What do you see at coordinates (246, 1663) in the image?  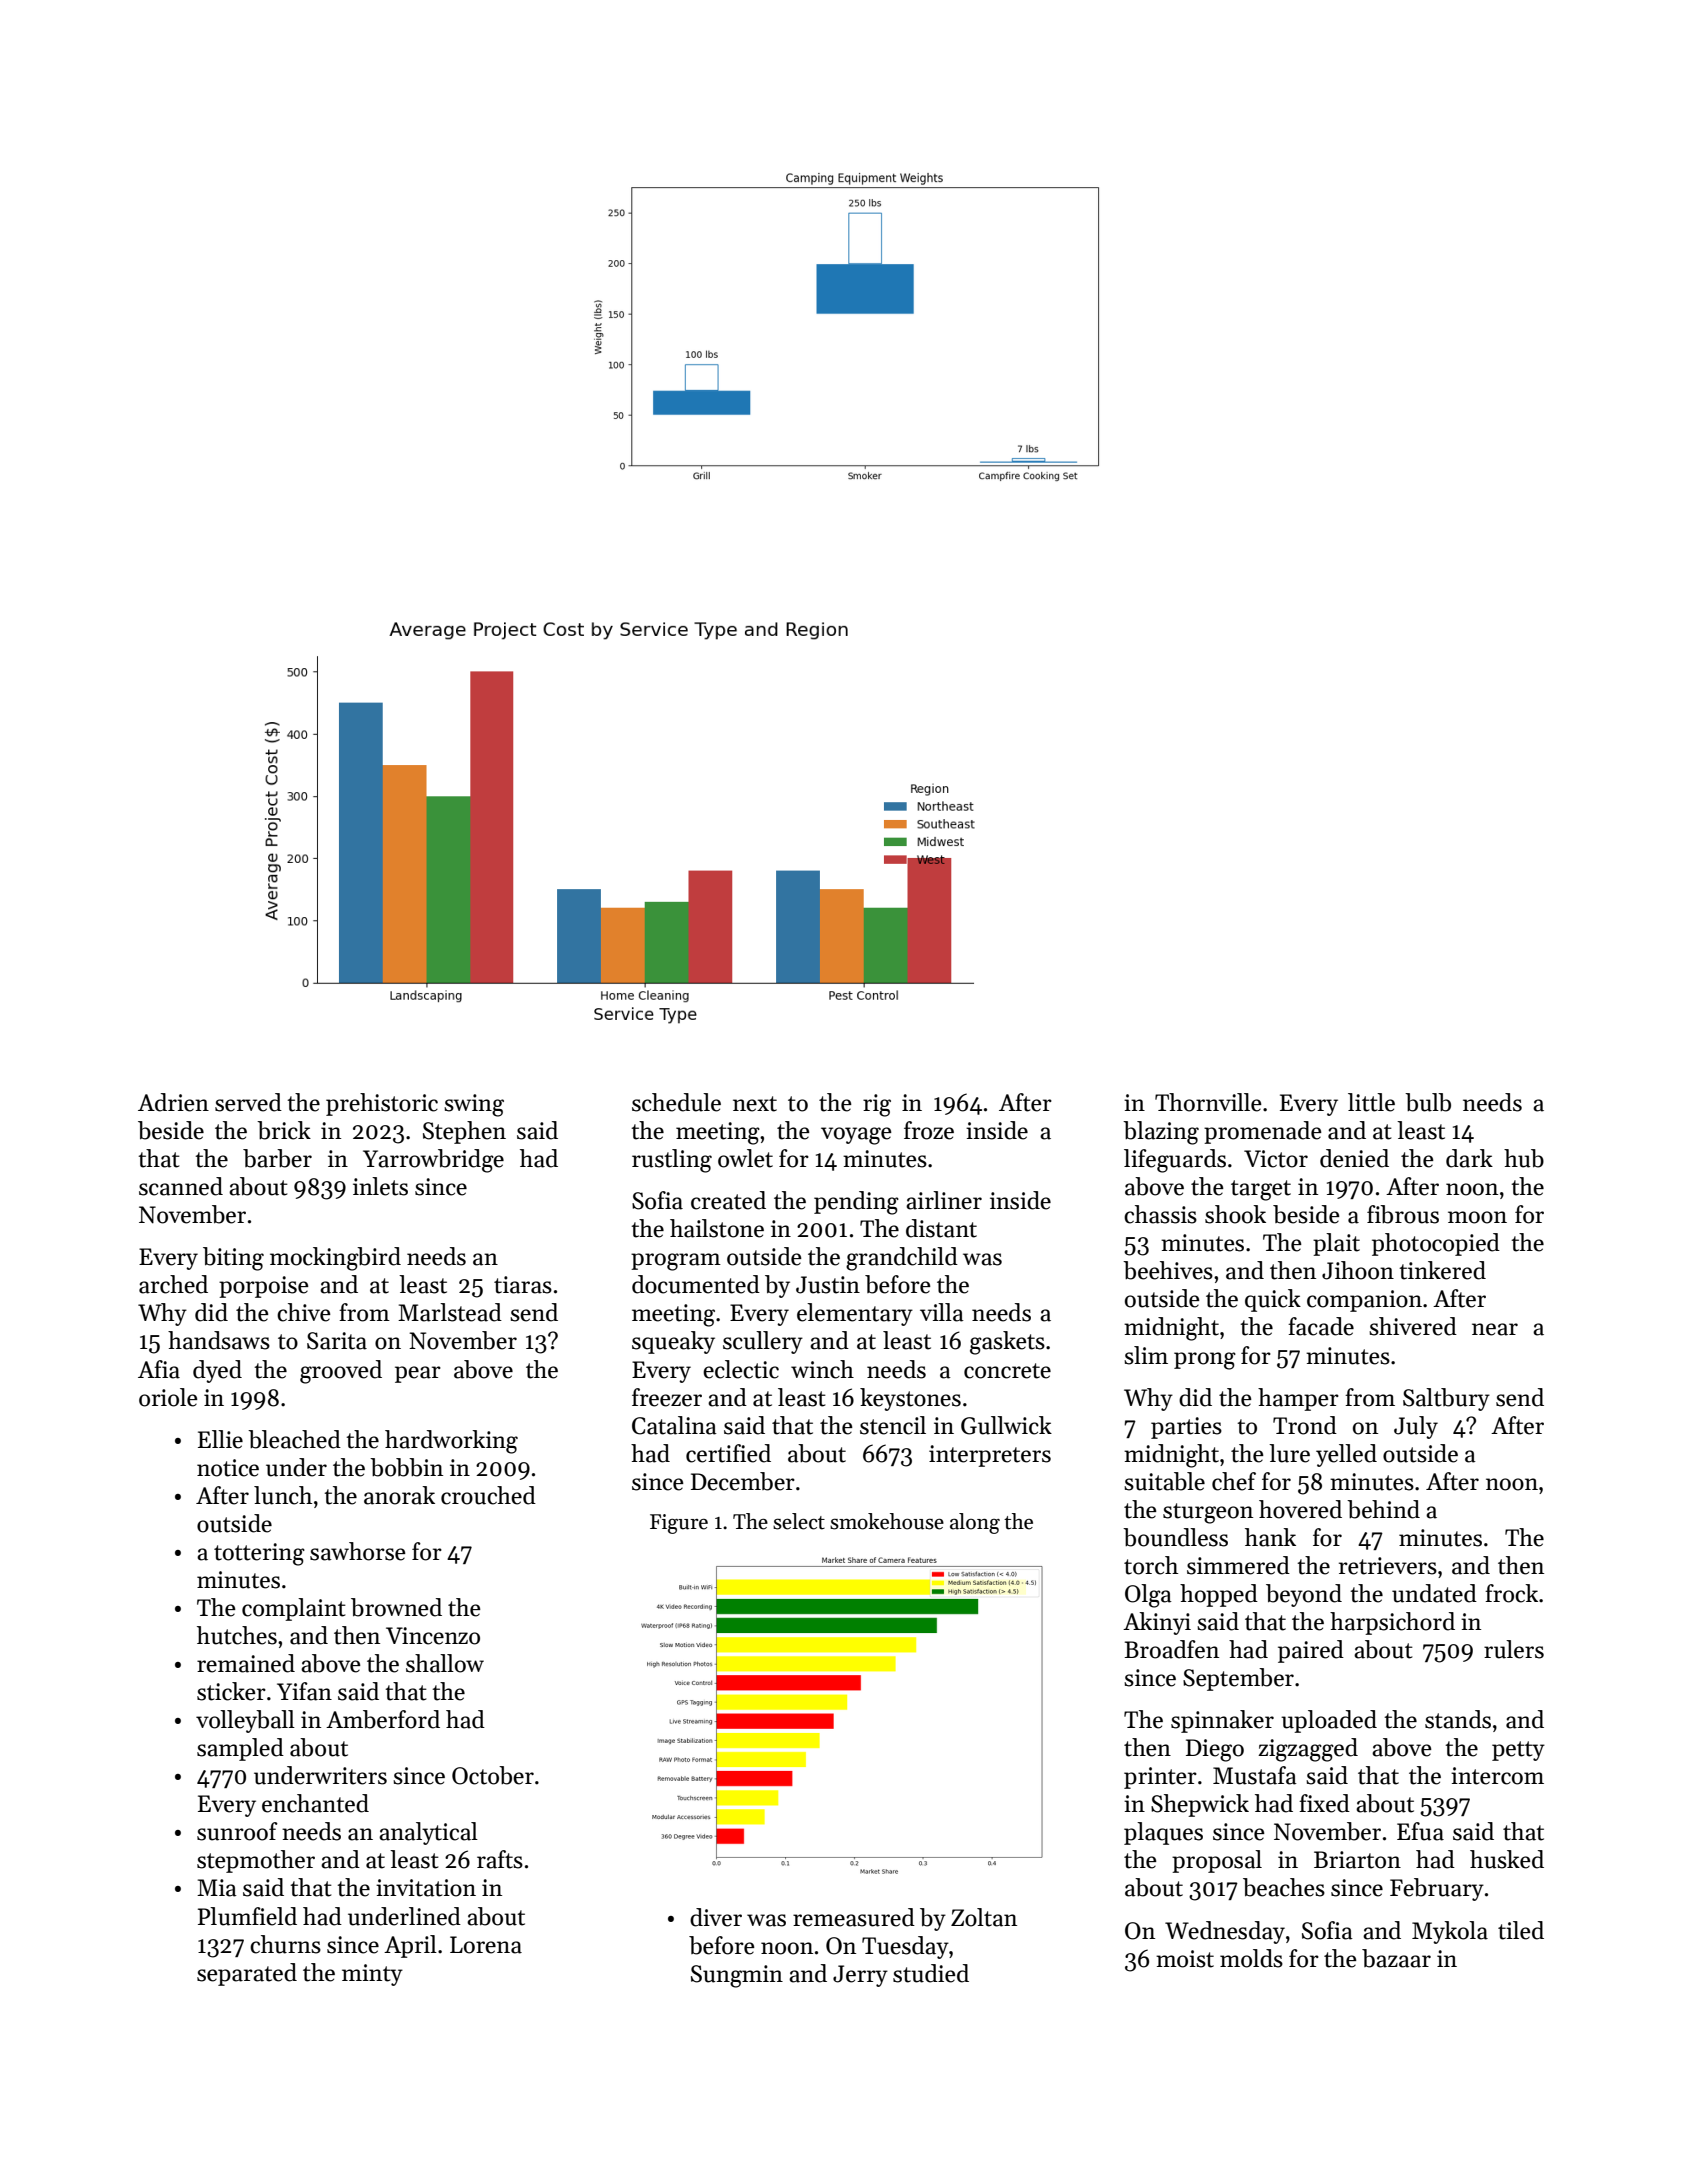 I see `remained` at bounding box center [246, 1663].
